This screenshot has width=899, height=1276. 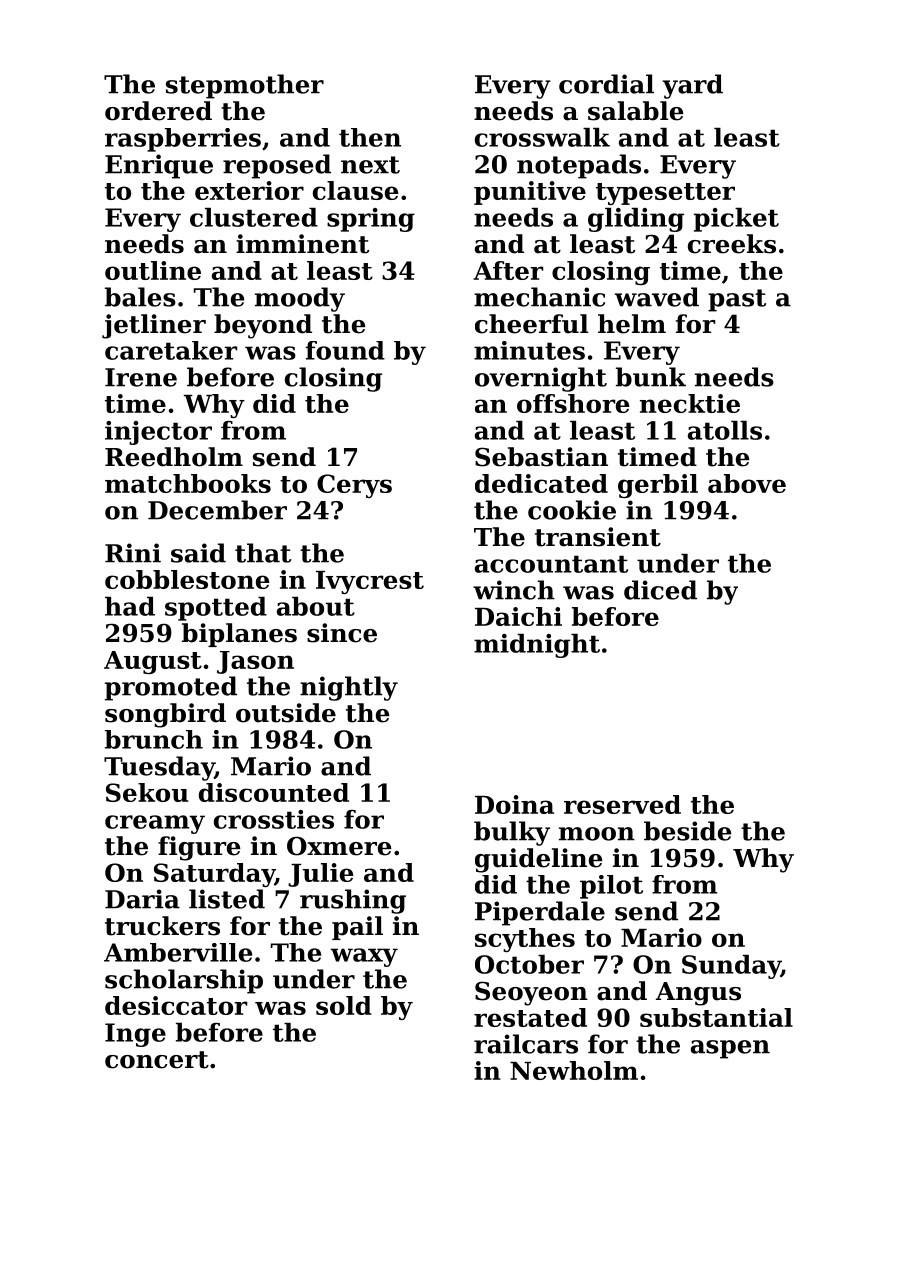 I want to click on brunch, so click(x=154, y=739).
